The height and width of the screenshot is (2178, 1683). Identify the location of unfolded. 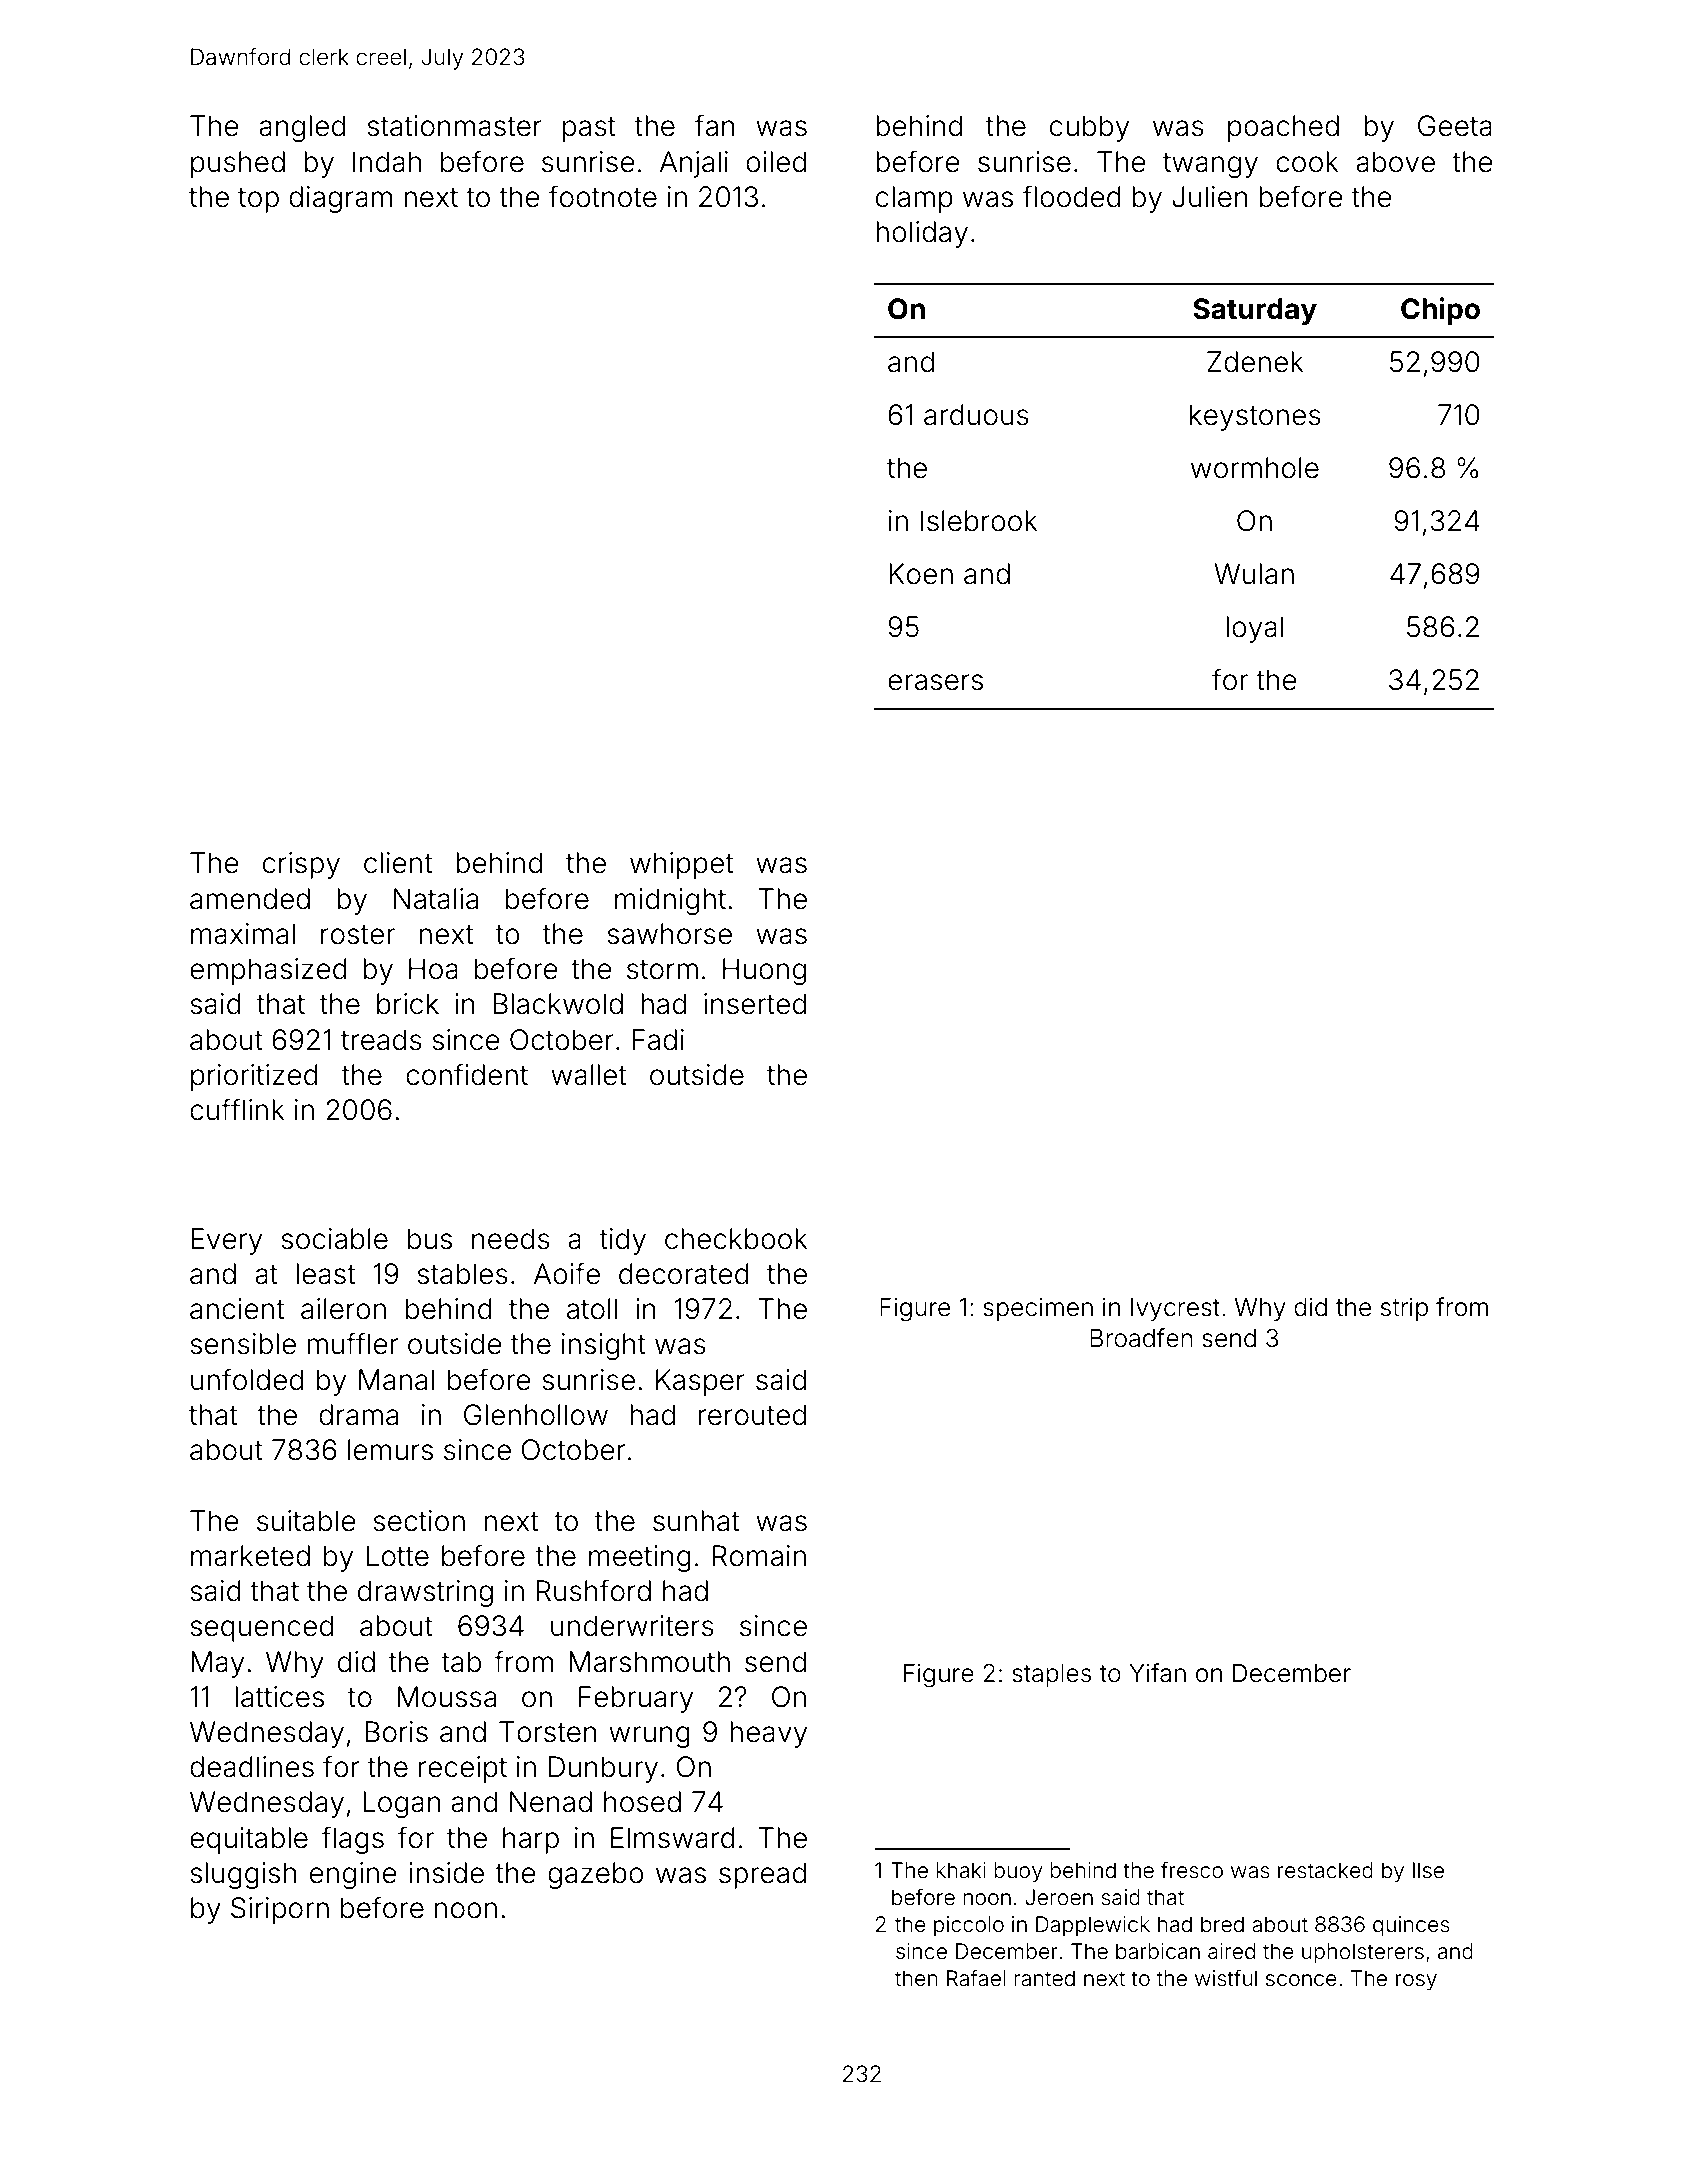
(247, 1379).
